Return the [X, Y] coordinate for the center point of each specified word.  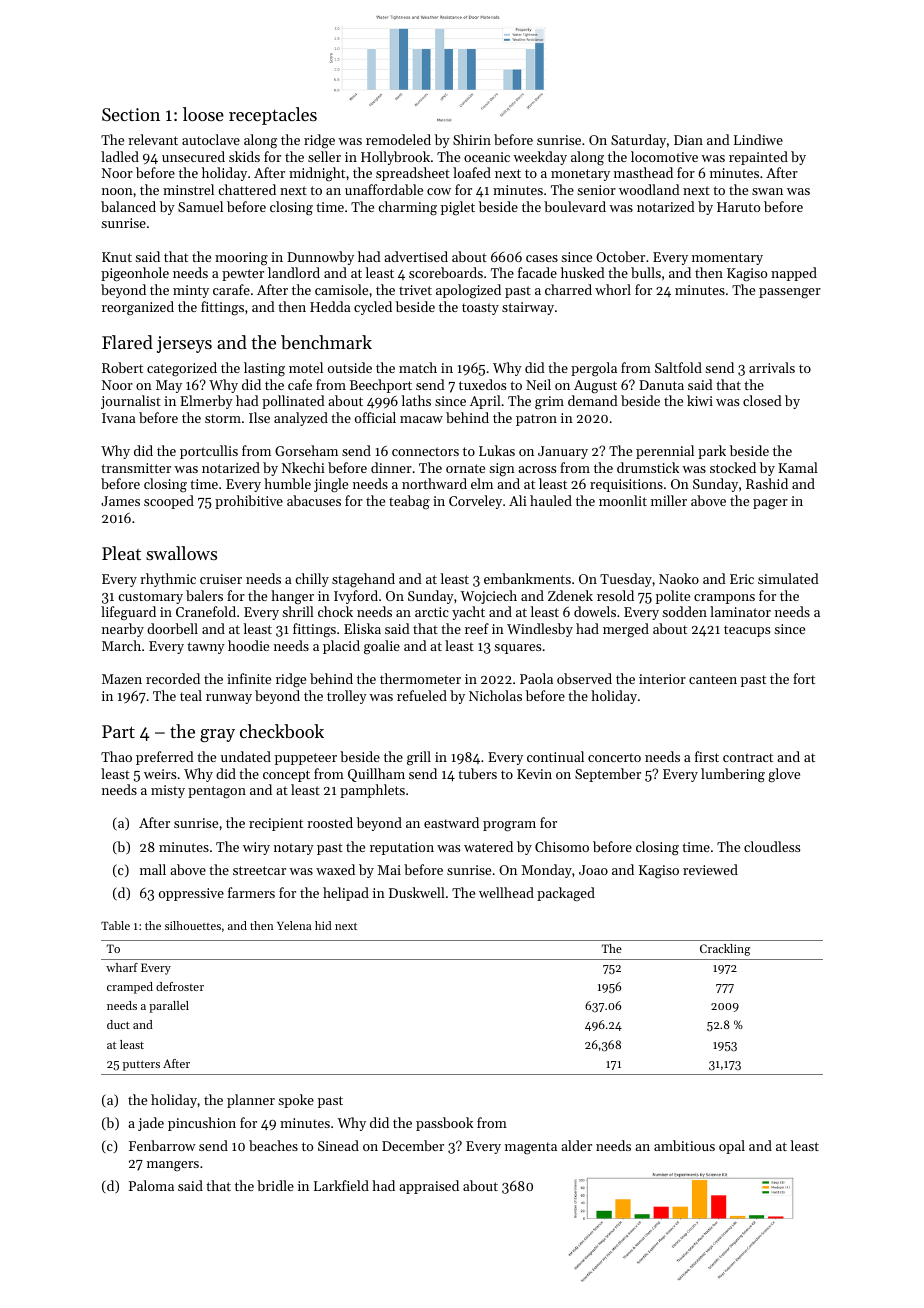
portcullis [209, 452]
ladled [120, 156]
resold [615, 595]
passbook [444, 1124]
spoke [296, 1101]
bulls [646, 272]
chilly [312, 580]
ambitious [684, 1145]
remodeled [398, 139]
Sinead [338, 1145]
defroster [180, 986]
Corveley [475, 502]
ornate [465, 468]
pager [770, 504]
